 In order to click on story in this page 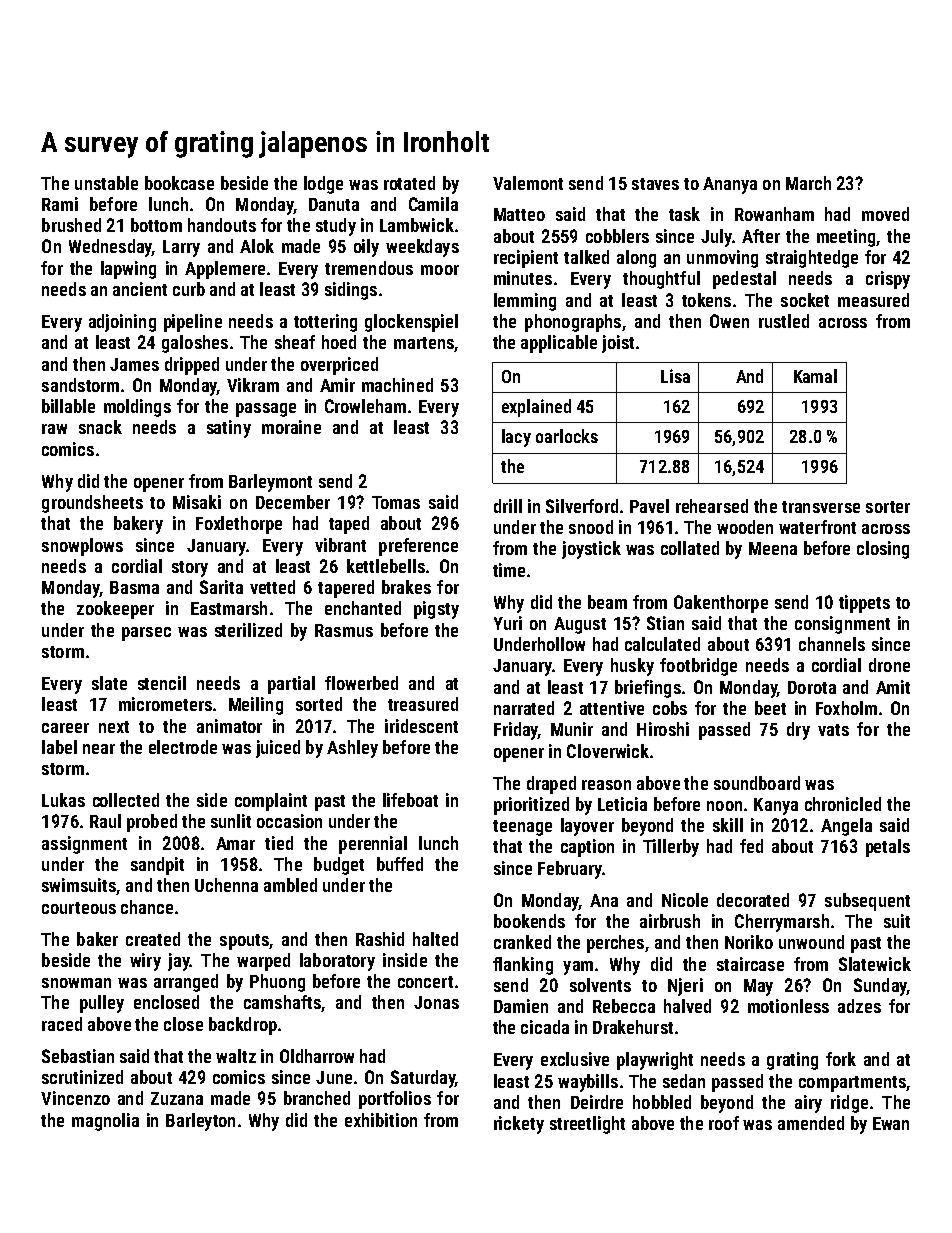, I will do `click(190, 569)`.
